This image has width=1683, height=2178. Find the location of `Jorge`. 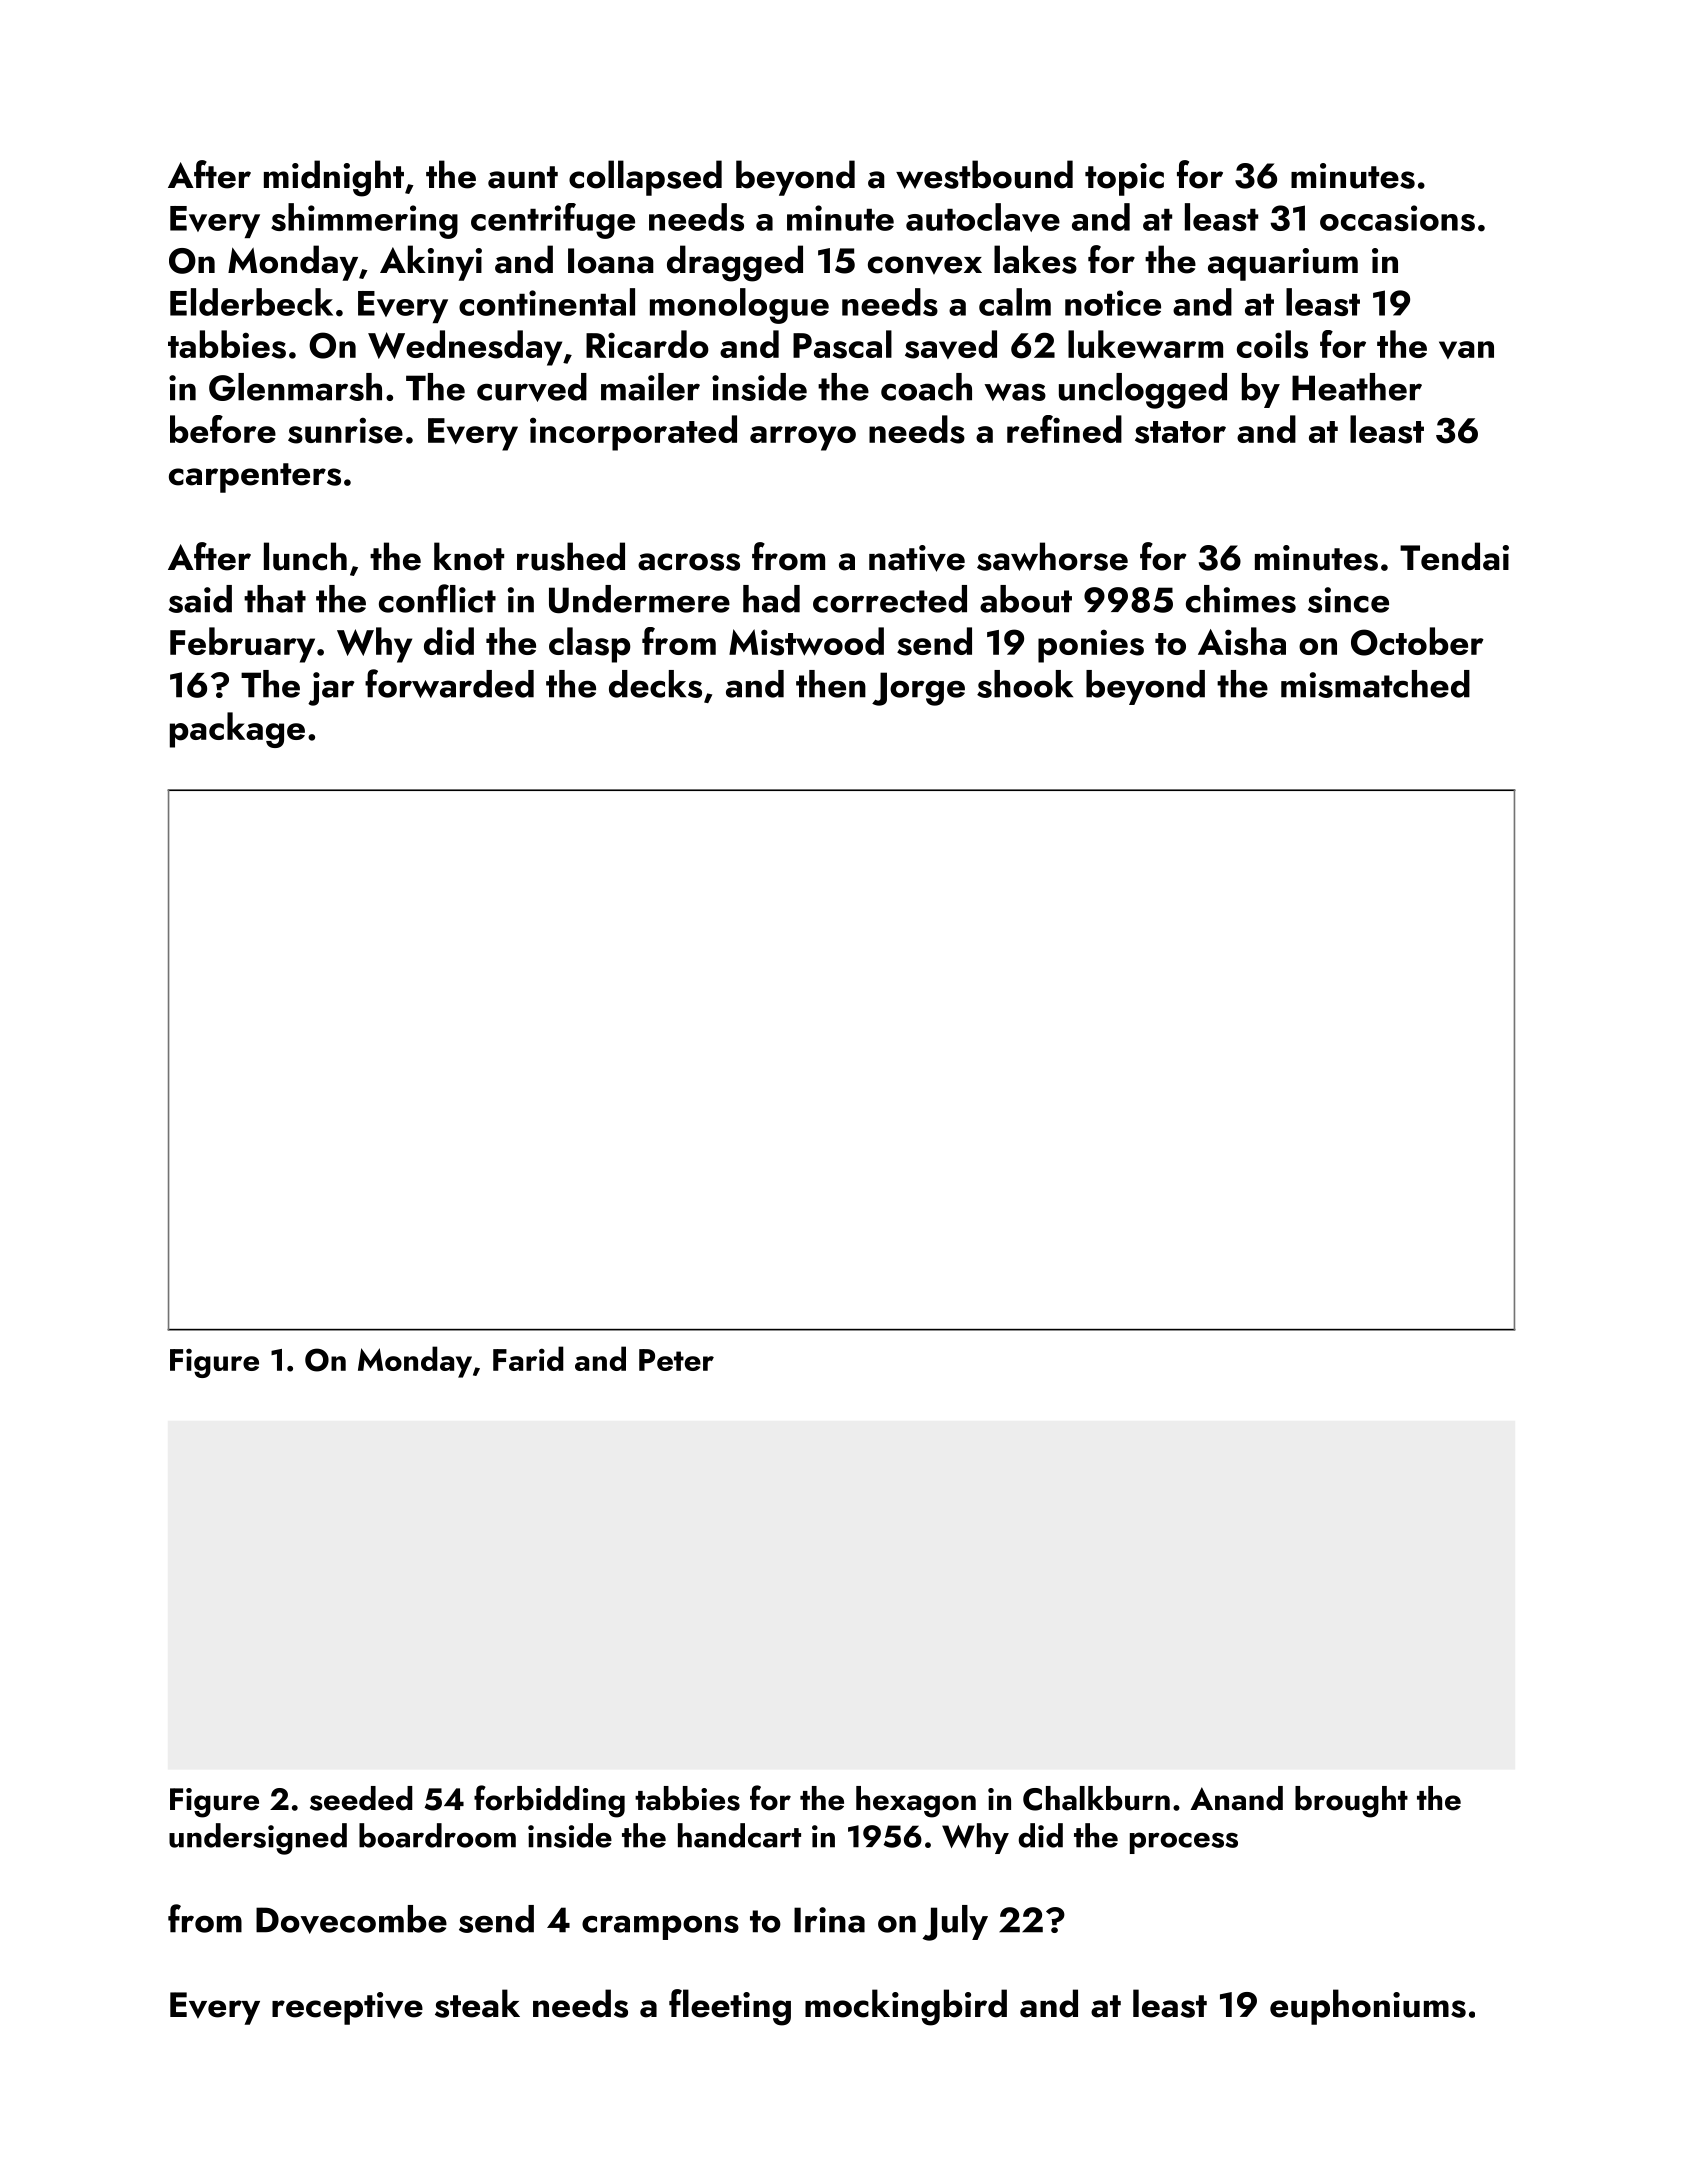

Jorge is located at coordinates (918, 689).
